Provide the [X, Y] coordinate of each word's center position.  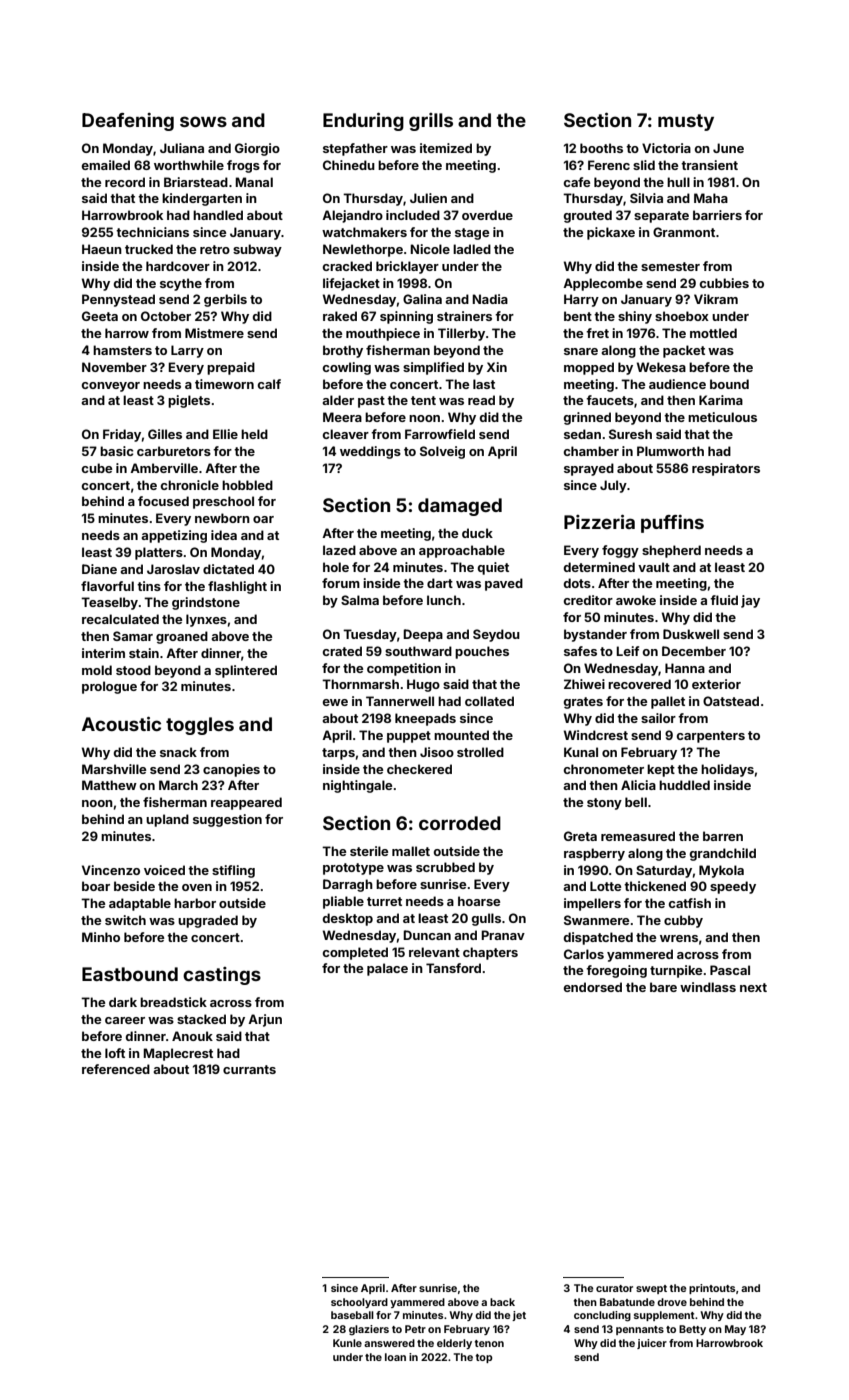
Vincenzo [111, 870]
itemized [446, 148]
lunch [444, 600]
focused [163, 501]
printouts [712, 1289]
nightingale [357, 786]
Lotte [605, 886]
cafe [576, 182]
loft [115, 1053]
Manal [254, 182]
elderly [454, 1344]
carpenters [710, 737]
